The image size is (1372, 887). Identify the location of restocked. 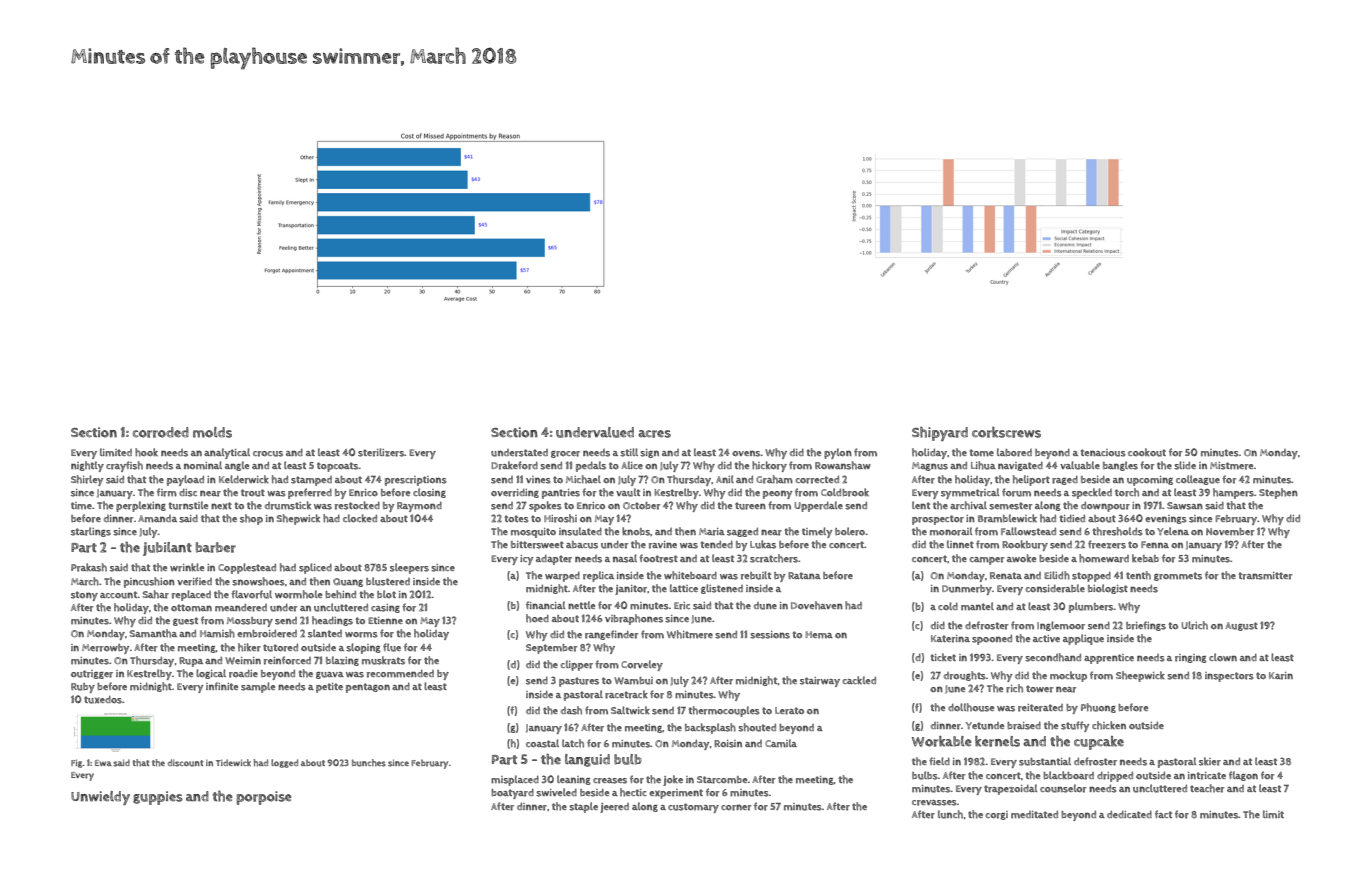
(357, 505).
